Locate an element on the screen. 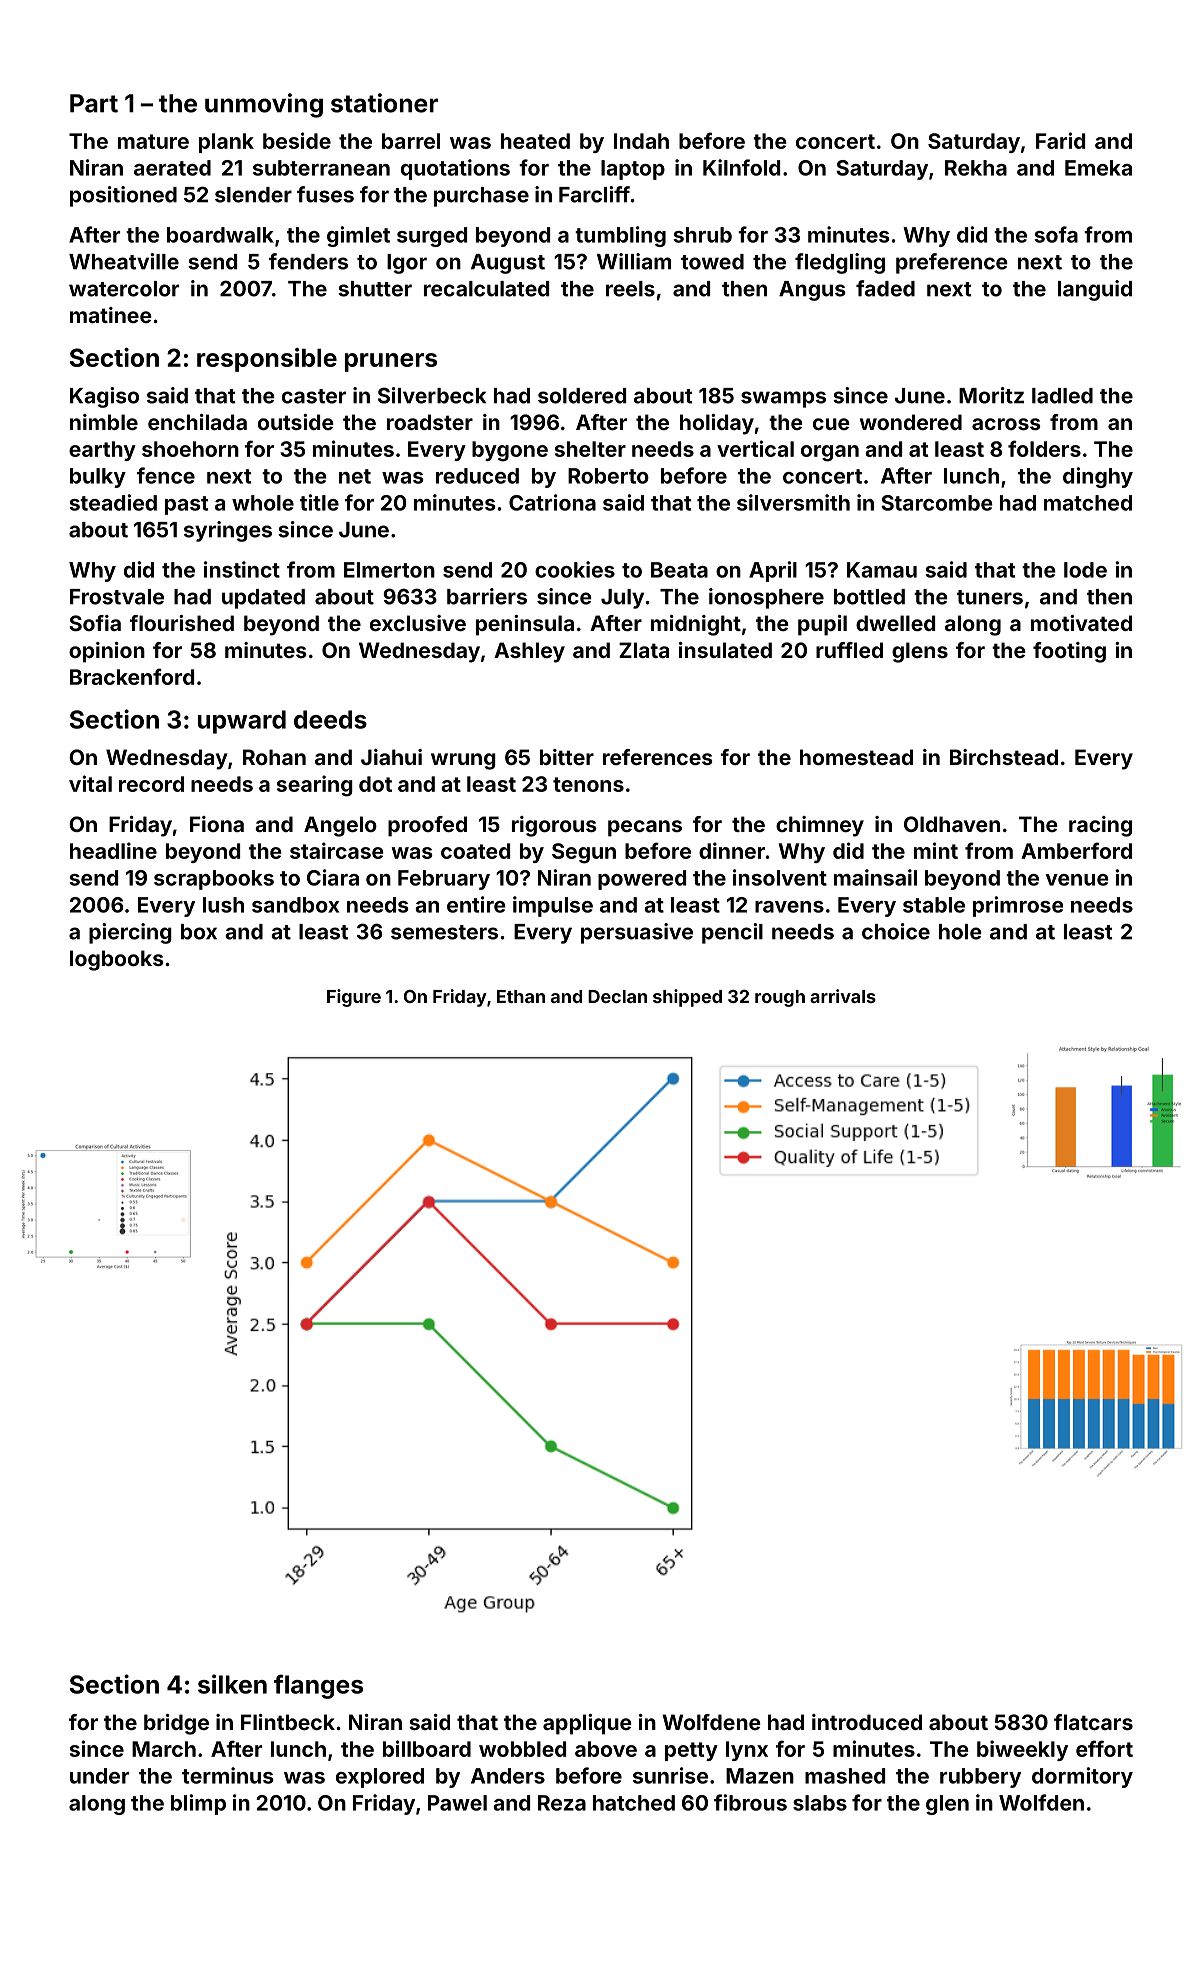  applique is located at coordinates (587, 1724).
